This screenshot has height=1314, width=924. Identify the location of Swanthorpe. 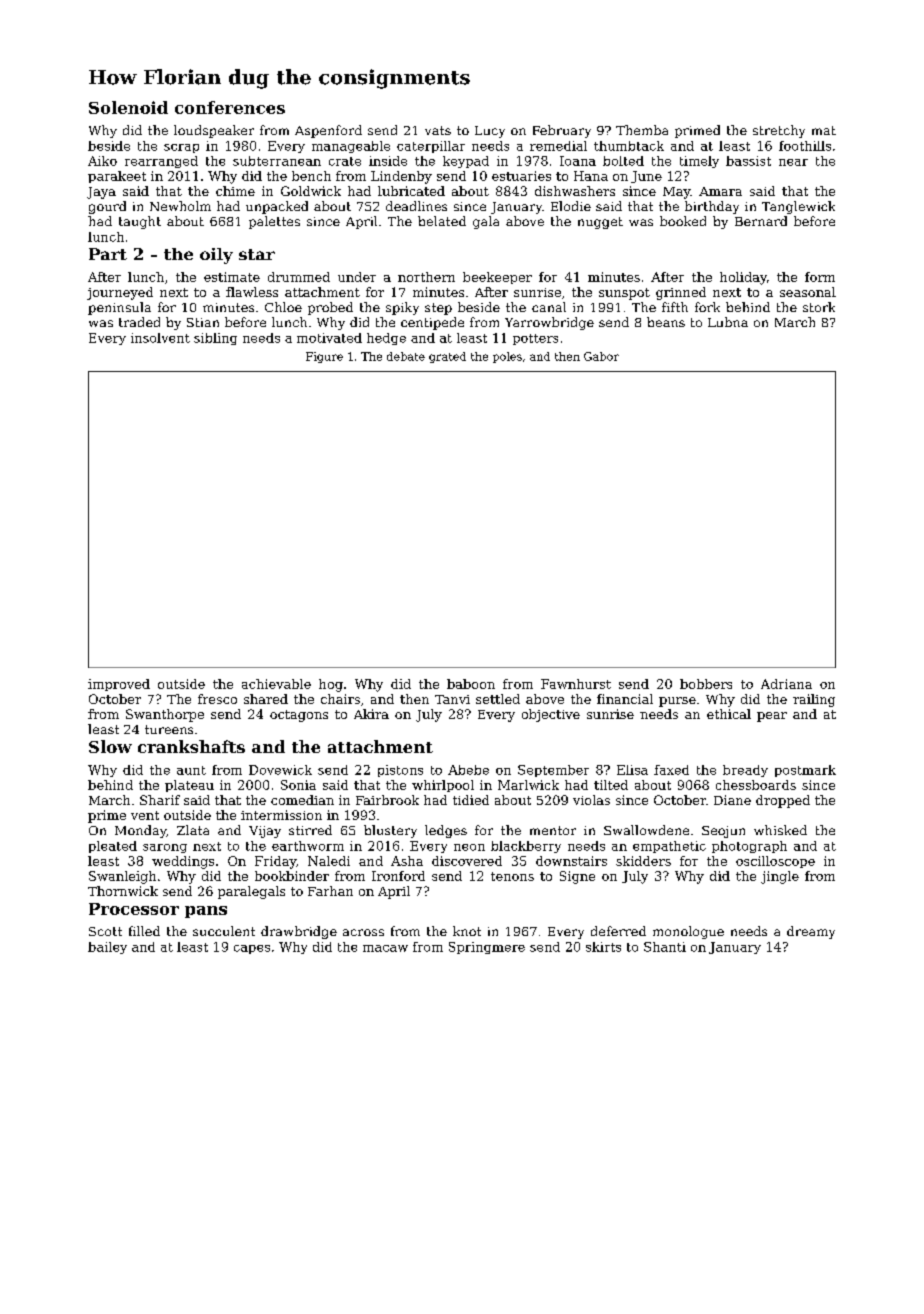
(165, 715).
